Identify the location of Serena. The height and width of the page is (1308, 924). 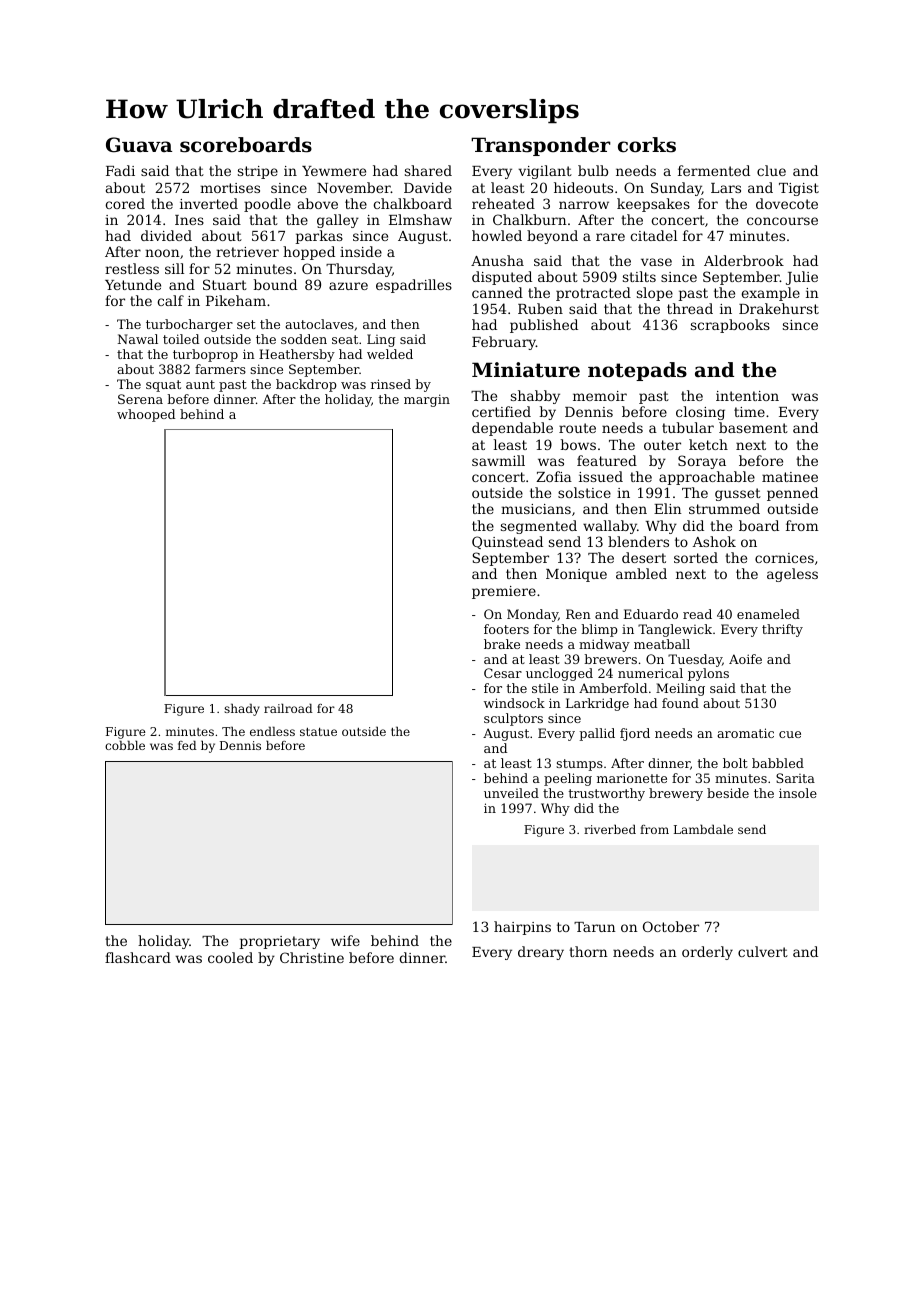
(140, 399).
